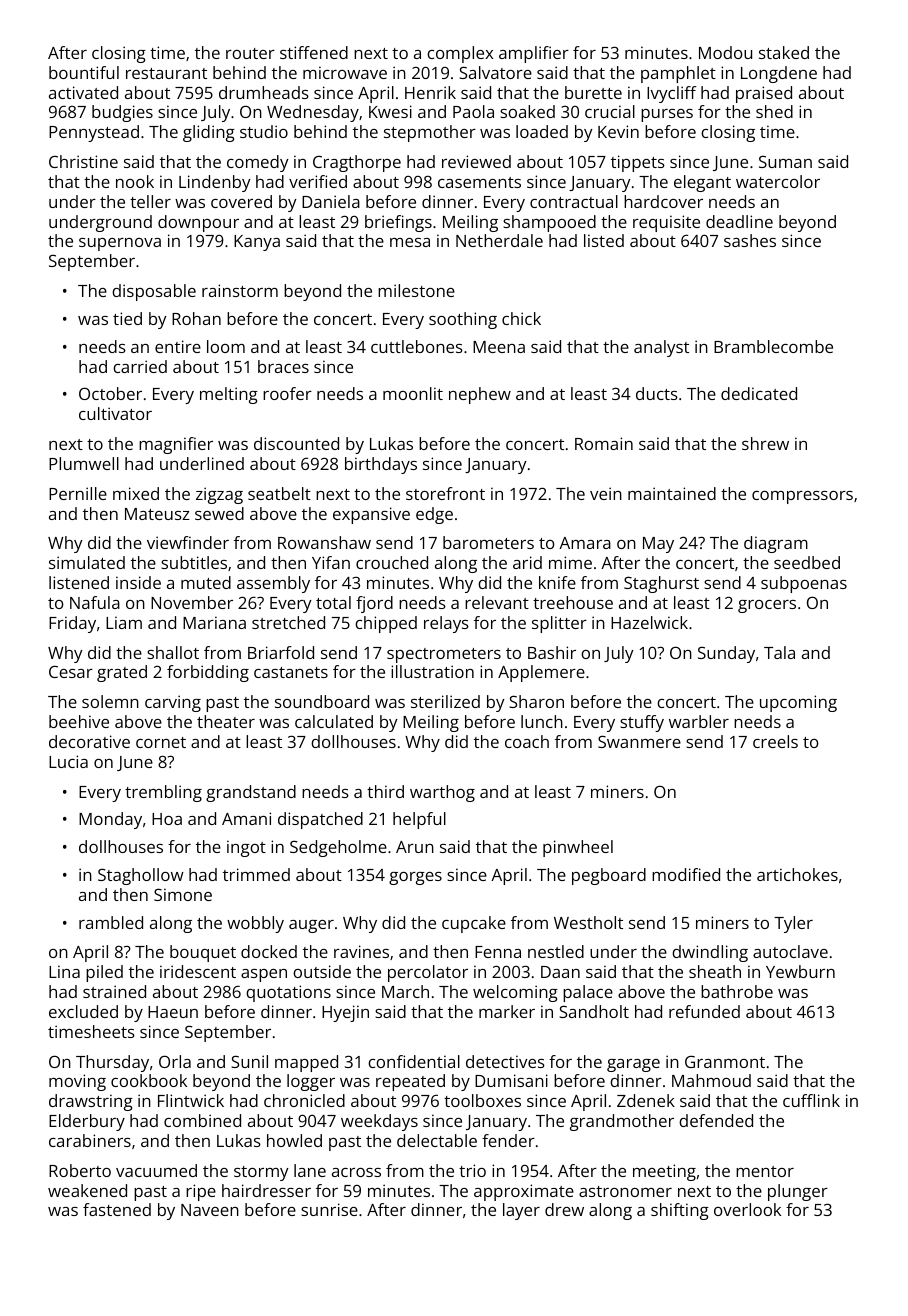 Image resolution: width=908 pixels, height=1316 pixels. I want to click on vacuumed, so click(156, 1170).
